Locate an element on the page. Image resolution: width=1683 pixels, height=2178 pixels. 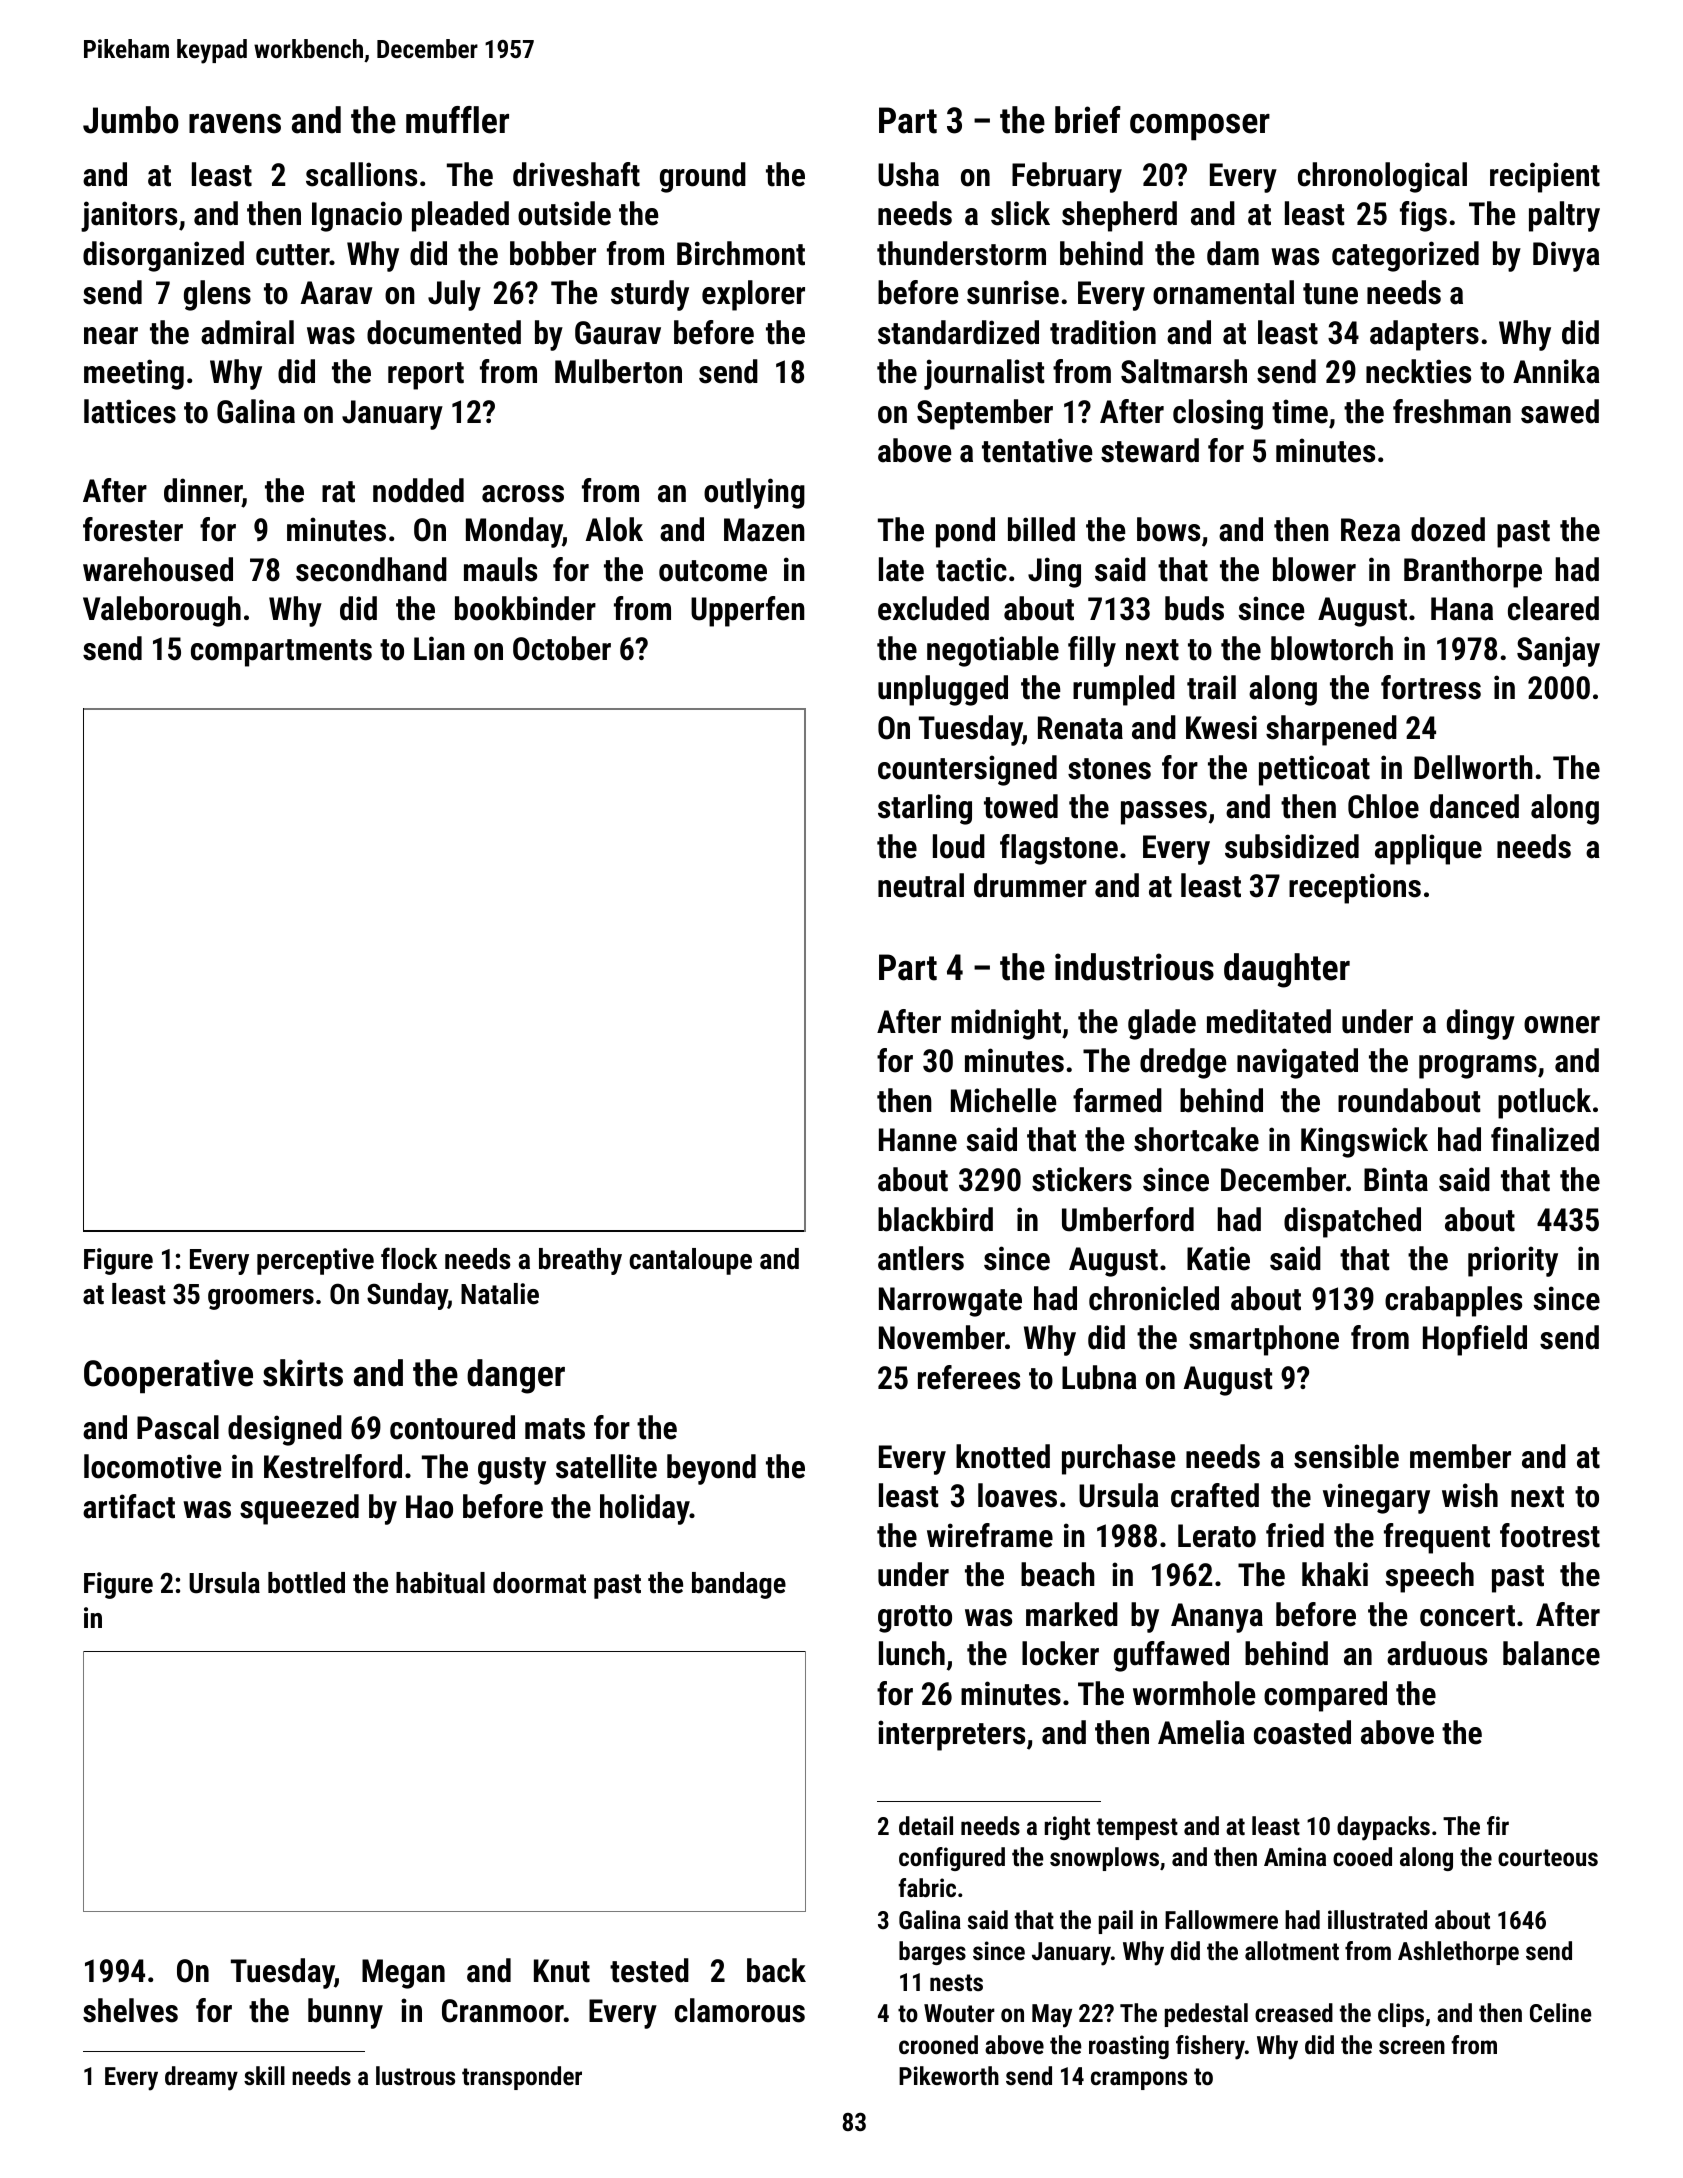
Pikeworth is located at coordinates (949, 2075).
